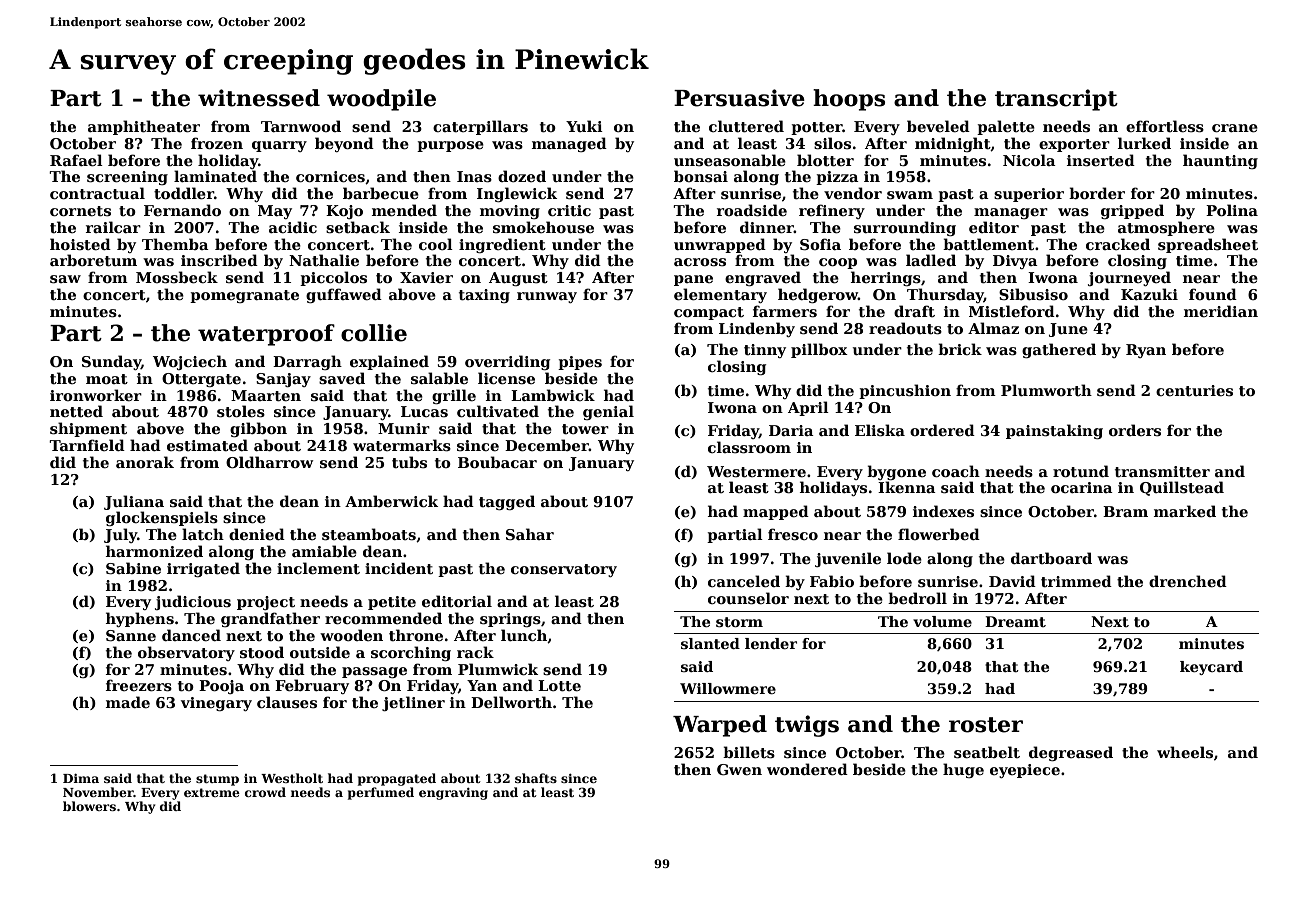 Image resolution: width=1308 pixels, height=924 pixels. What do you see at coordinates (1185, 752) in the screenshot?
I see `wheels` at bounding box center [1185, 752].
